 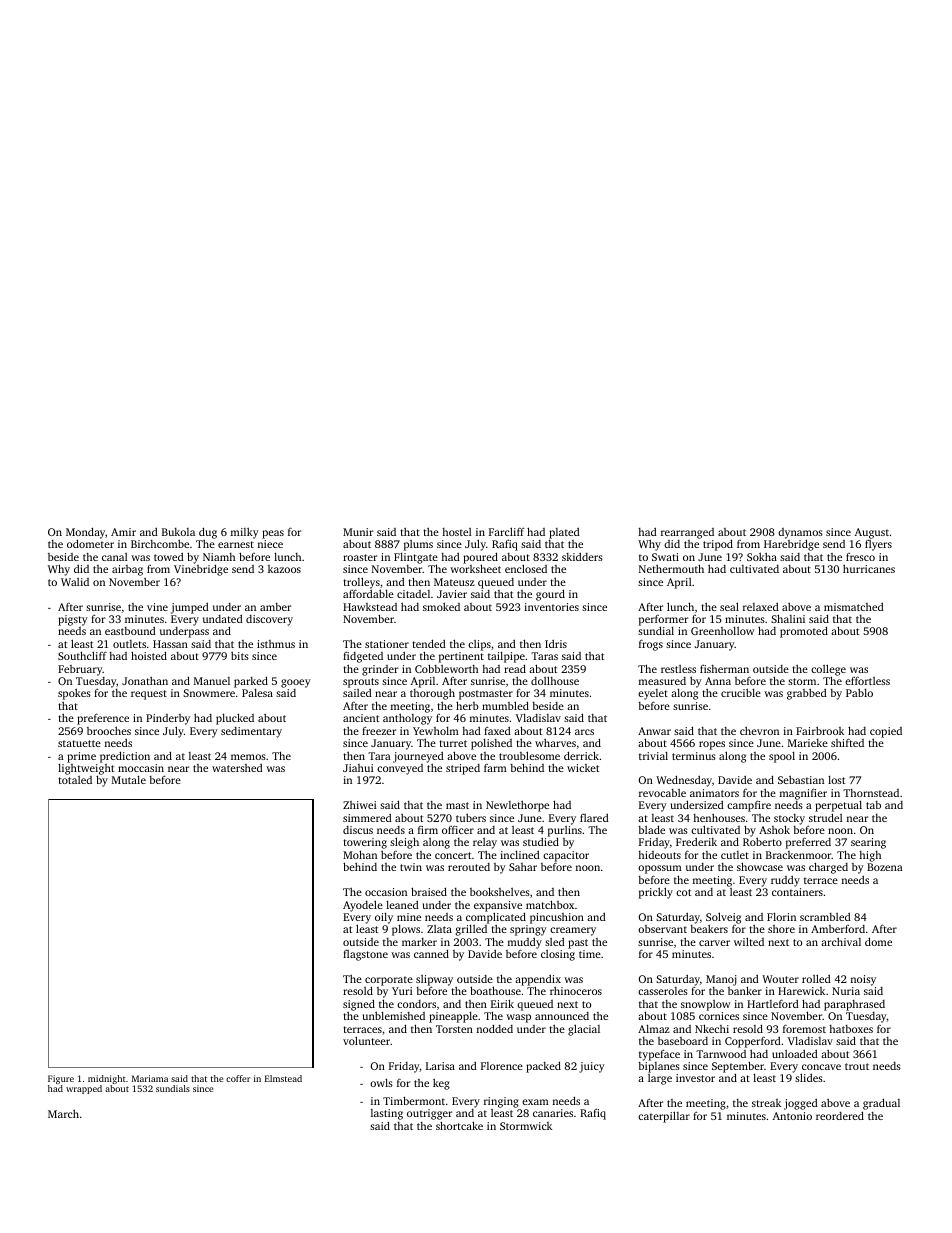 What do you see at coordinates (379, 730) in the screenshot?
I see `freezer` at bounding box center [379, 730].
